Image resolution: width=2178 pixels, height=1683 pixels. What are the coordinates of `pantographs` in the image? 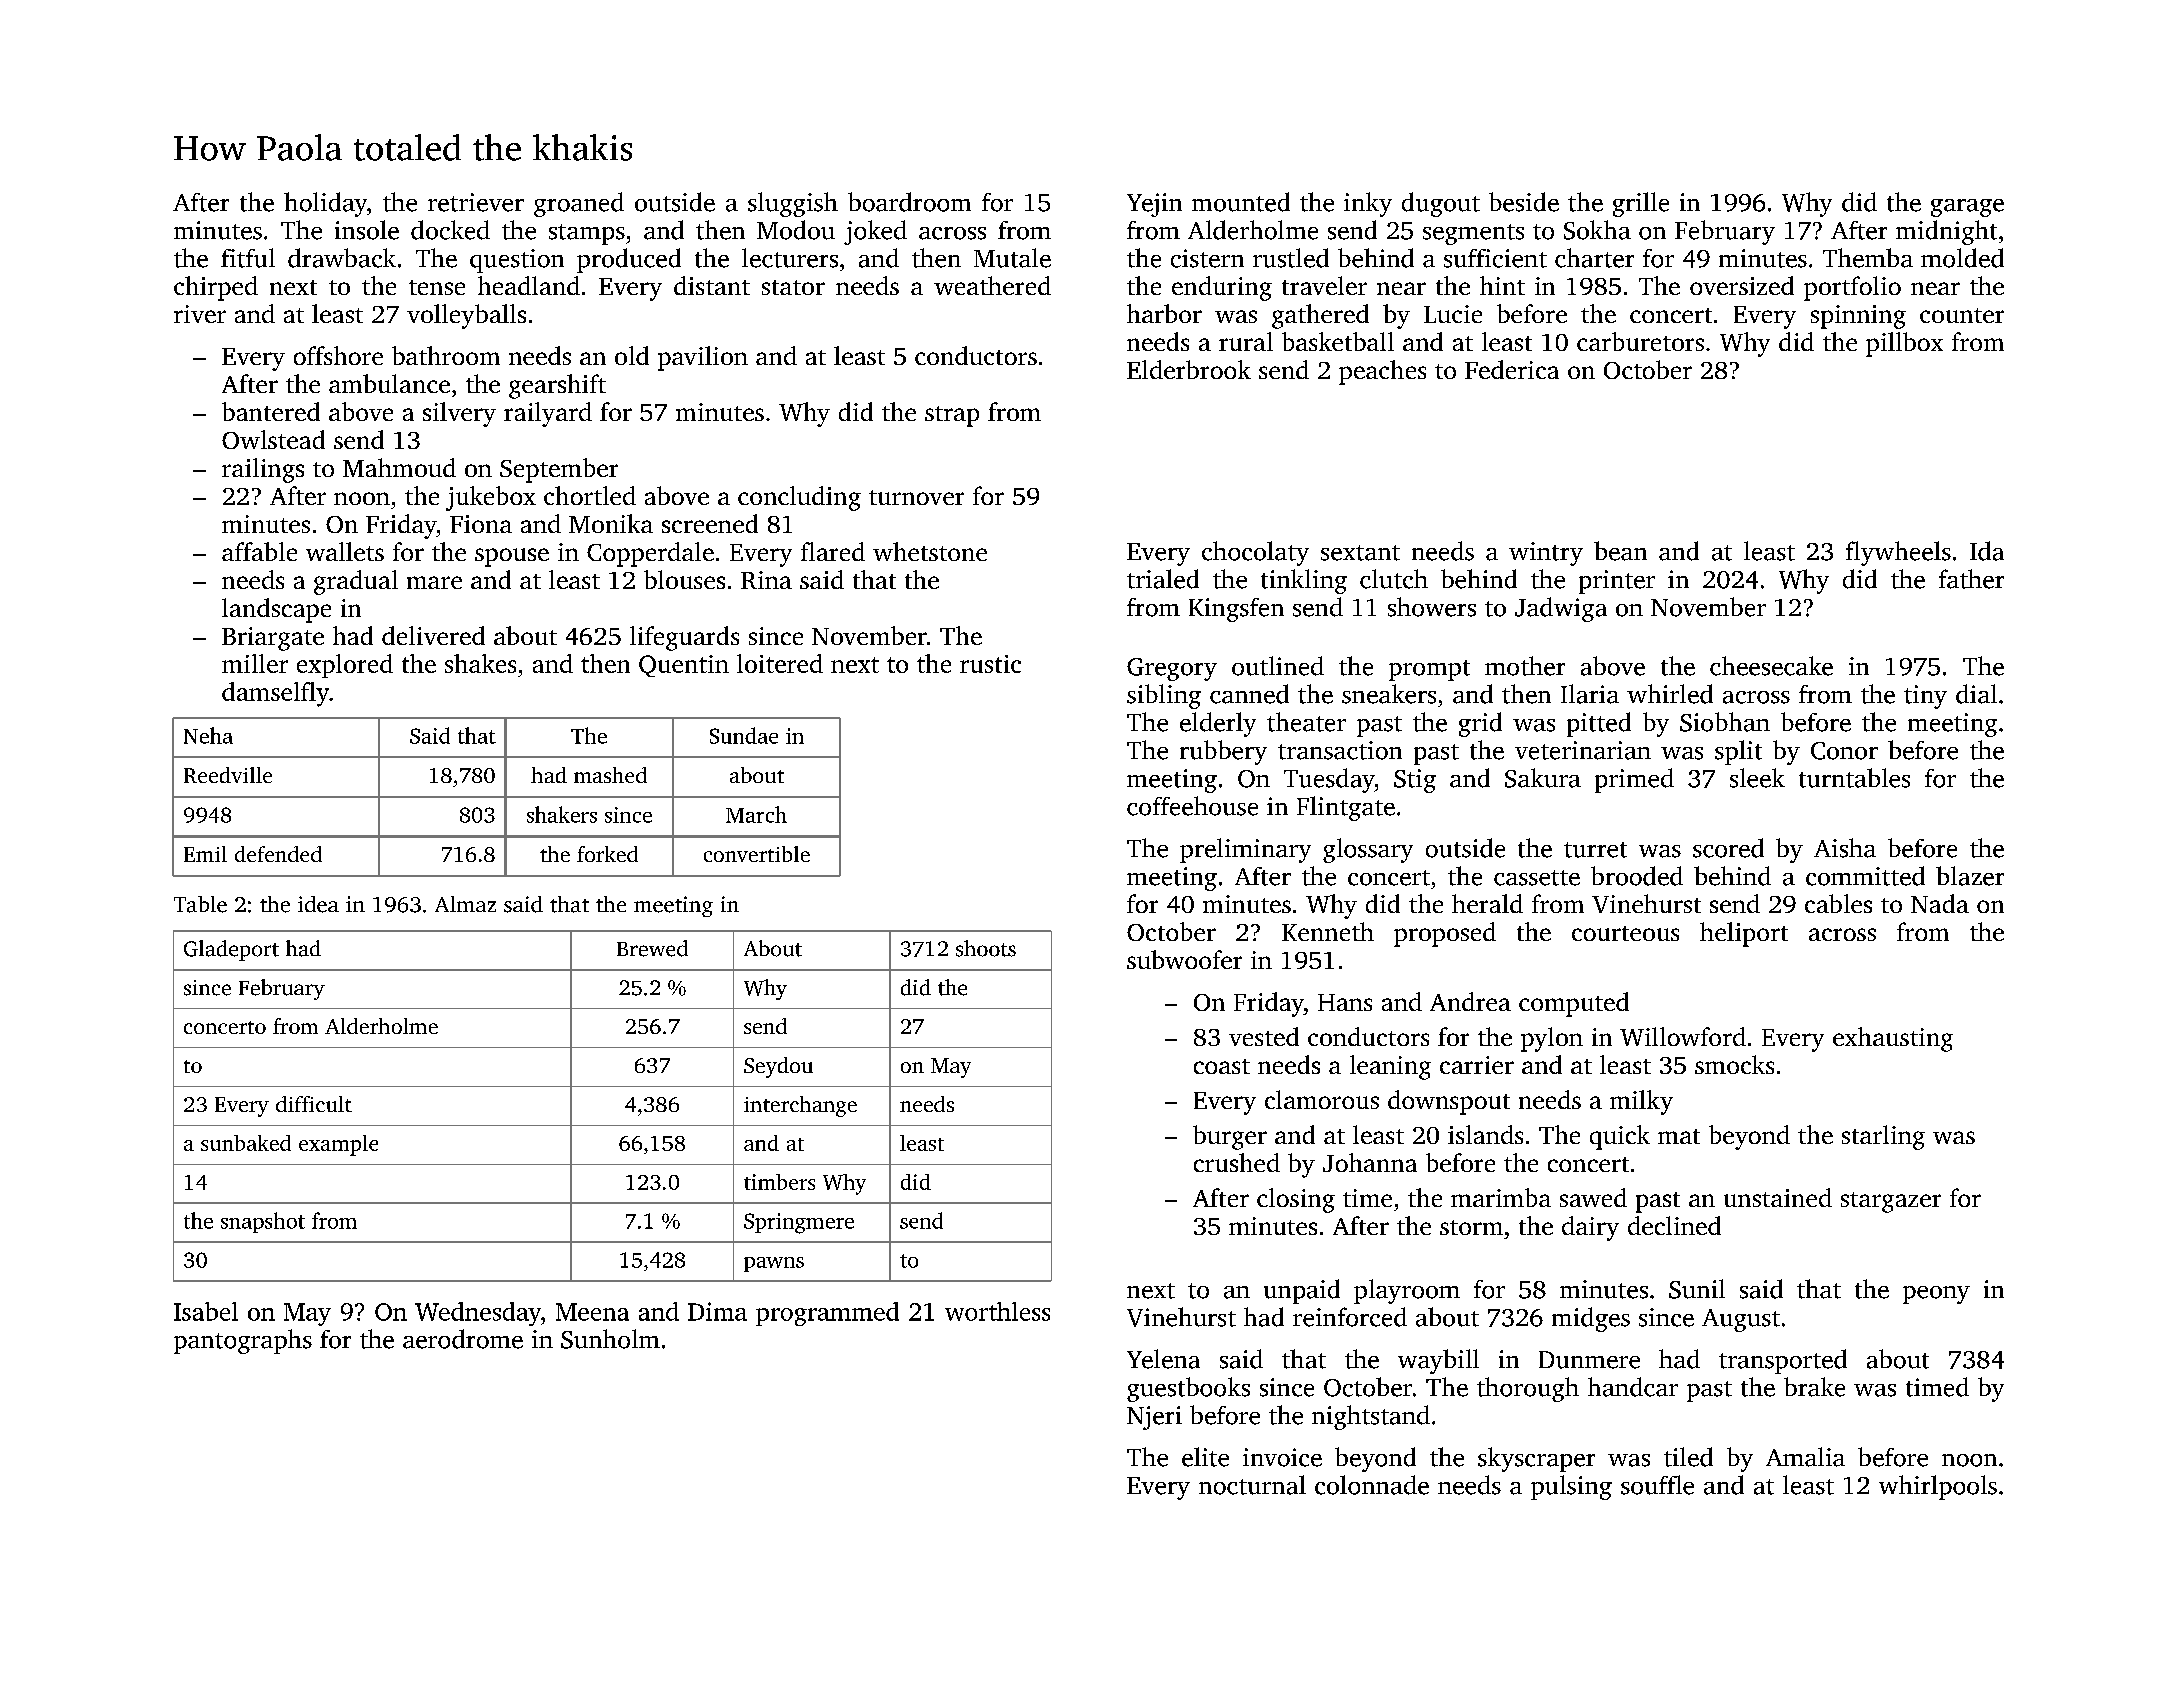 It's located at (243, 1341).
